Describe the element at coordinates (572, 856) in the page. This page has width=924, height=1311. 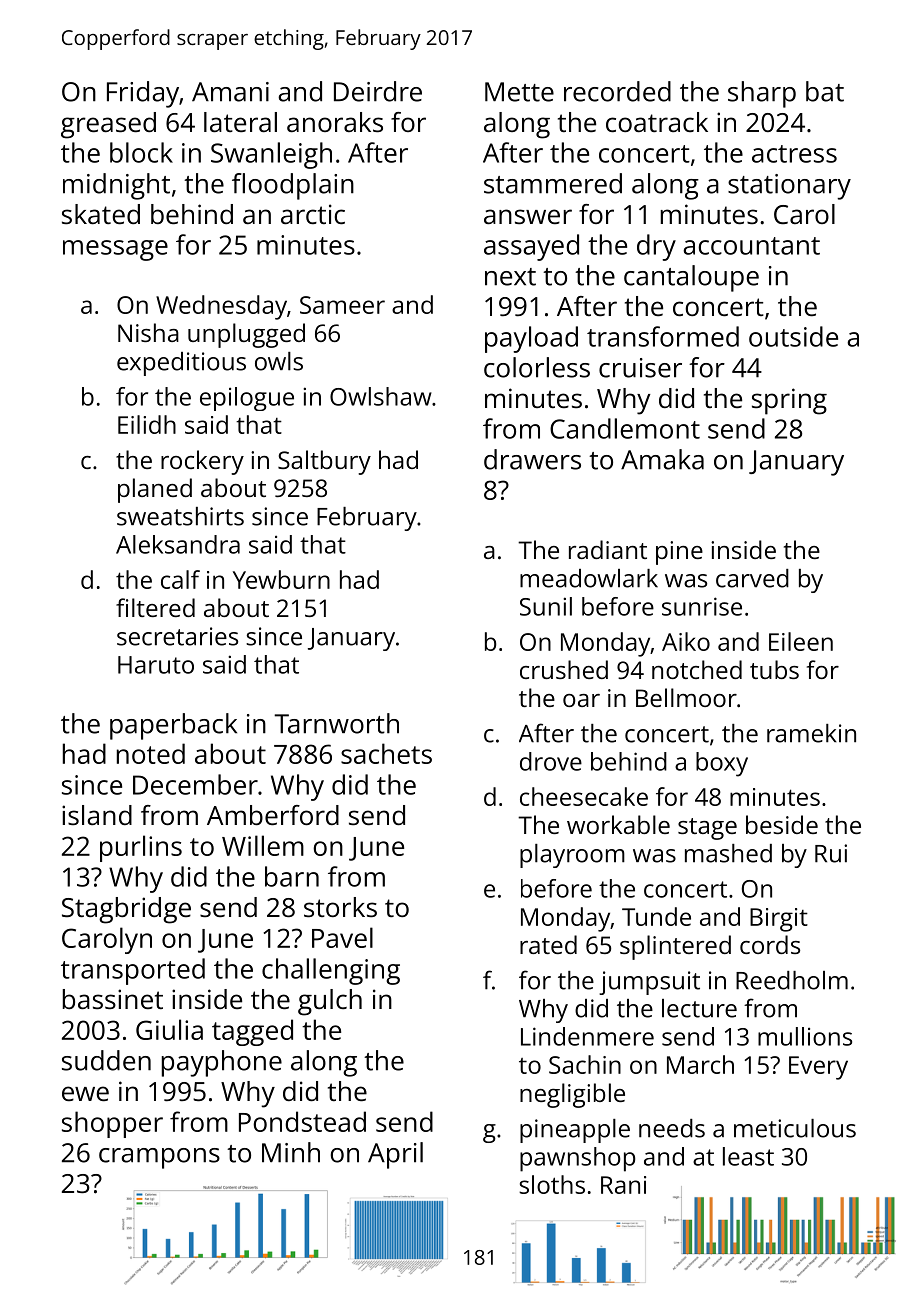
I see `playroom` at that location.
